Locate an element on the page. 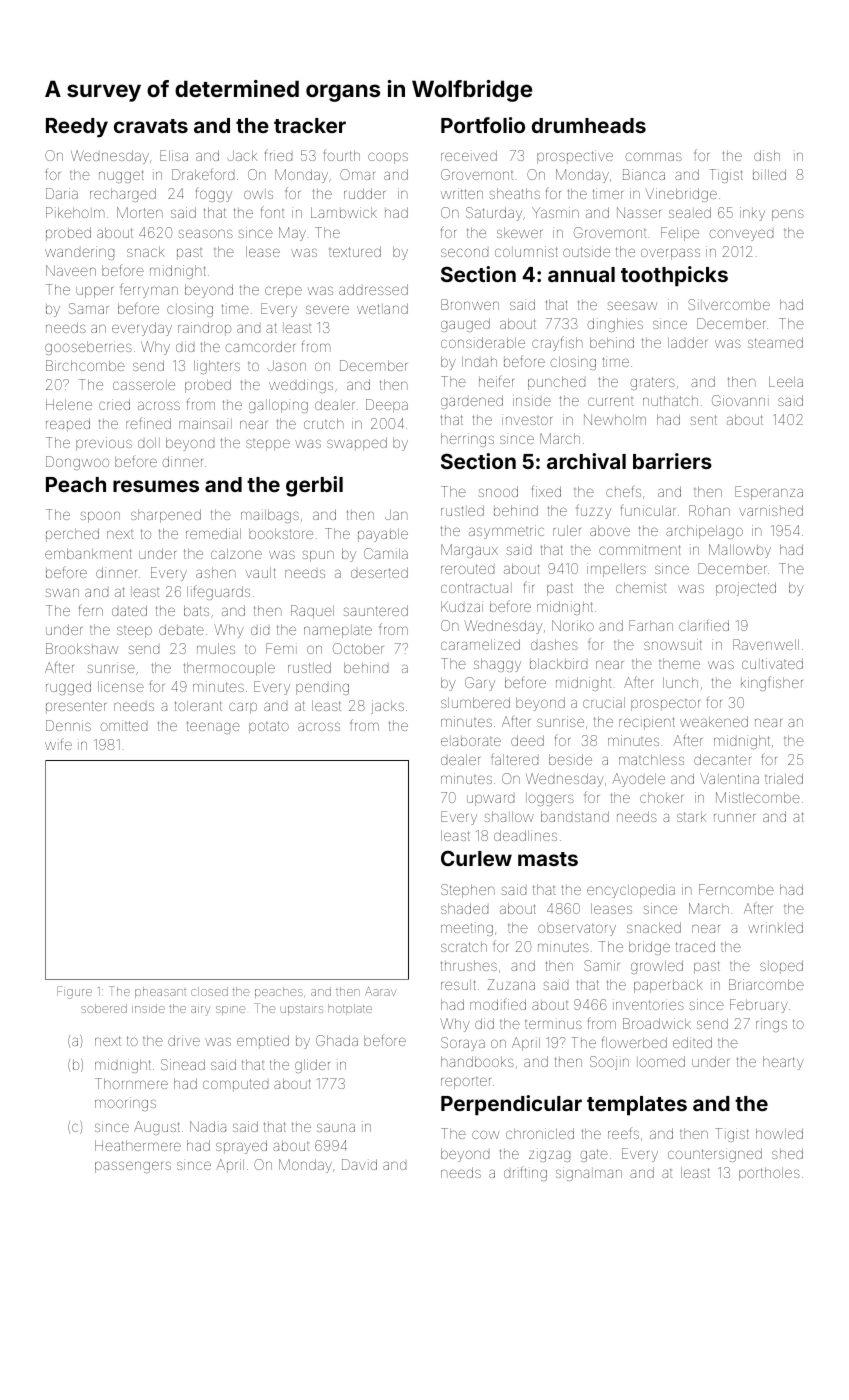 Image resolution: width=849 pixels, height=1400 pixels. drumheads is located at coordinates (589, 125).
